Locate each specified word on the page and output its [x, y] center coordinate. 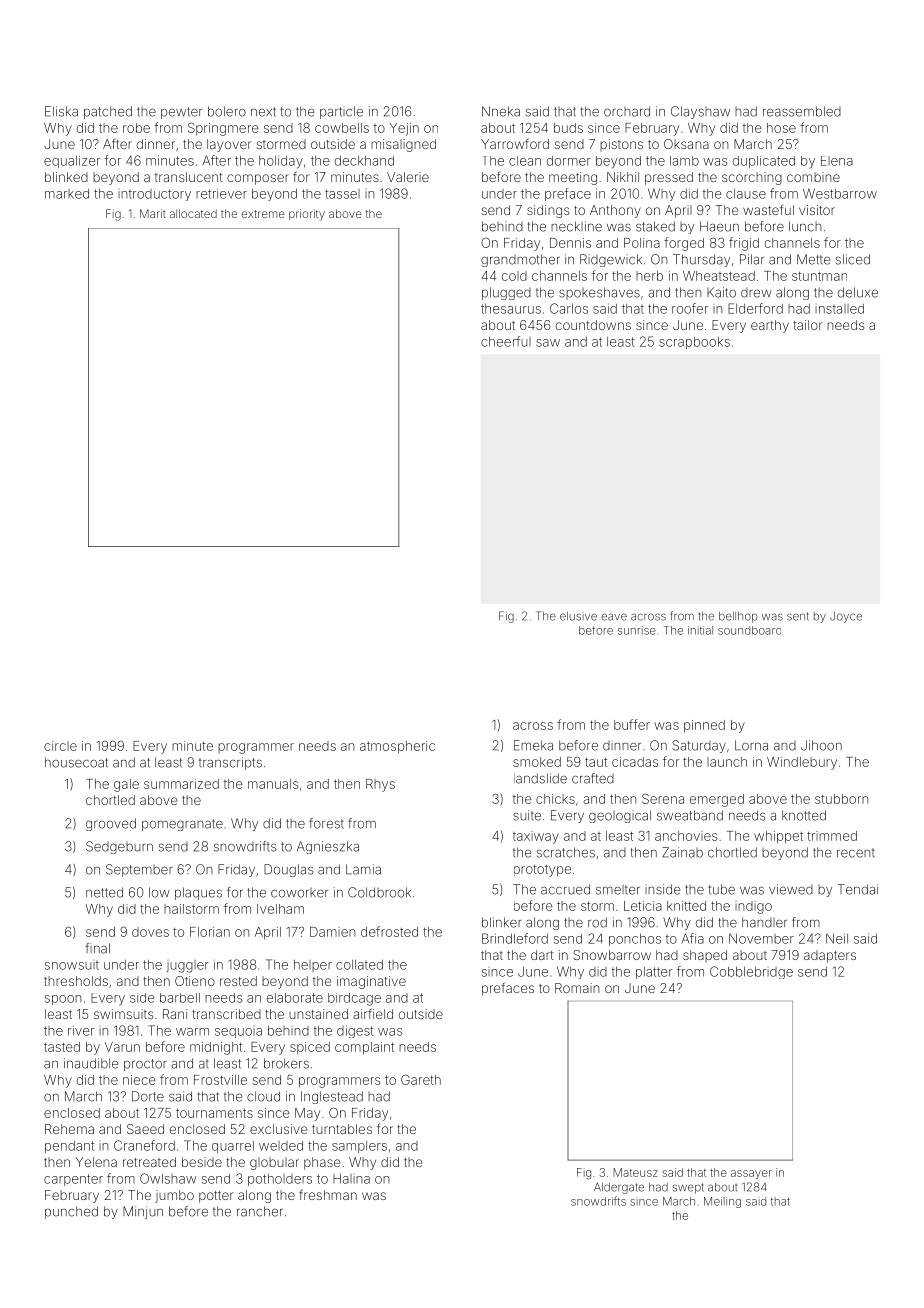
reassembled [802, 111]
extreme [263, 214]
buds [568, 128]
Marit [153, 213]
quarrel [233, 1147]
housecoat [76, 762]
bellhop [738, 617]
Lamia [363, 869]
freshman [328, 1194]
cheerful [506, 341]
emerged [717, 800]
